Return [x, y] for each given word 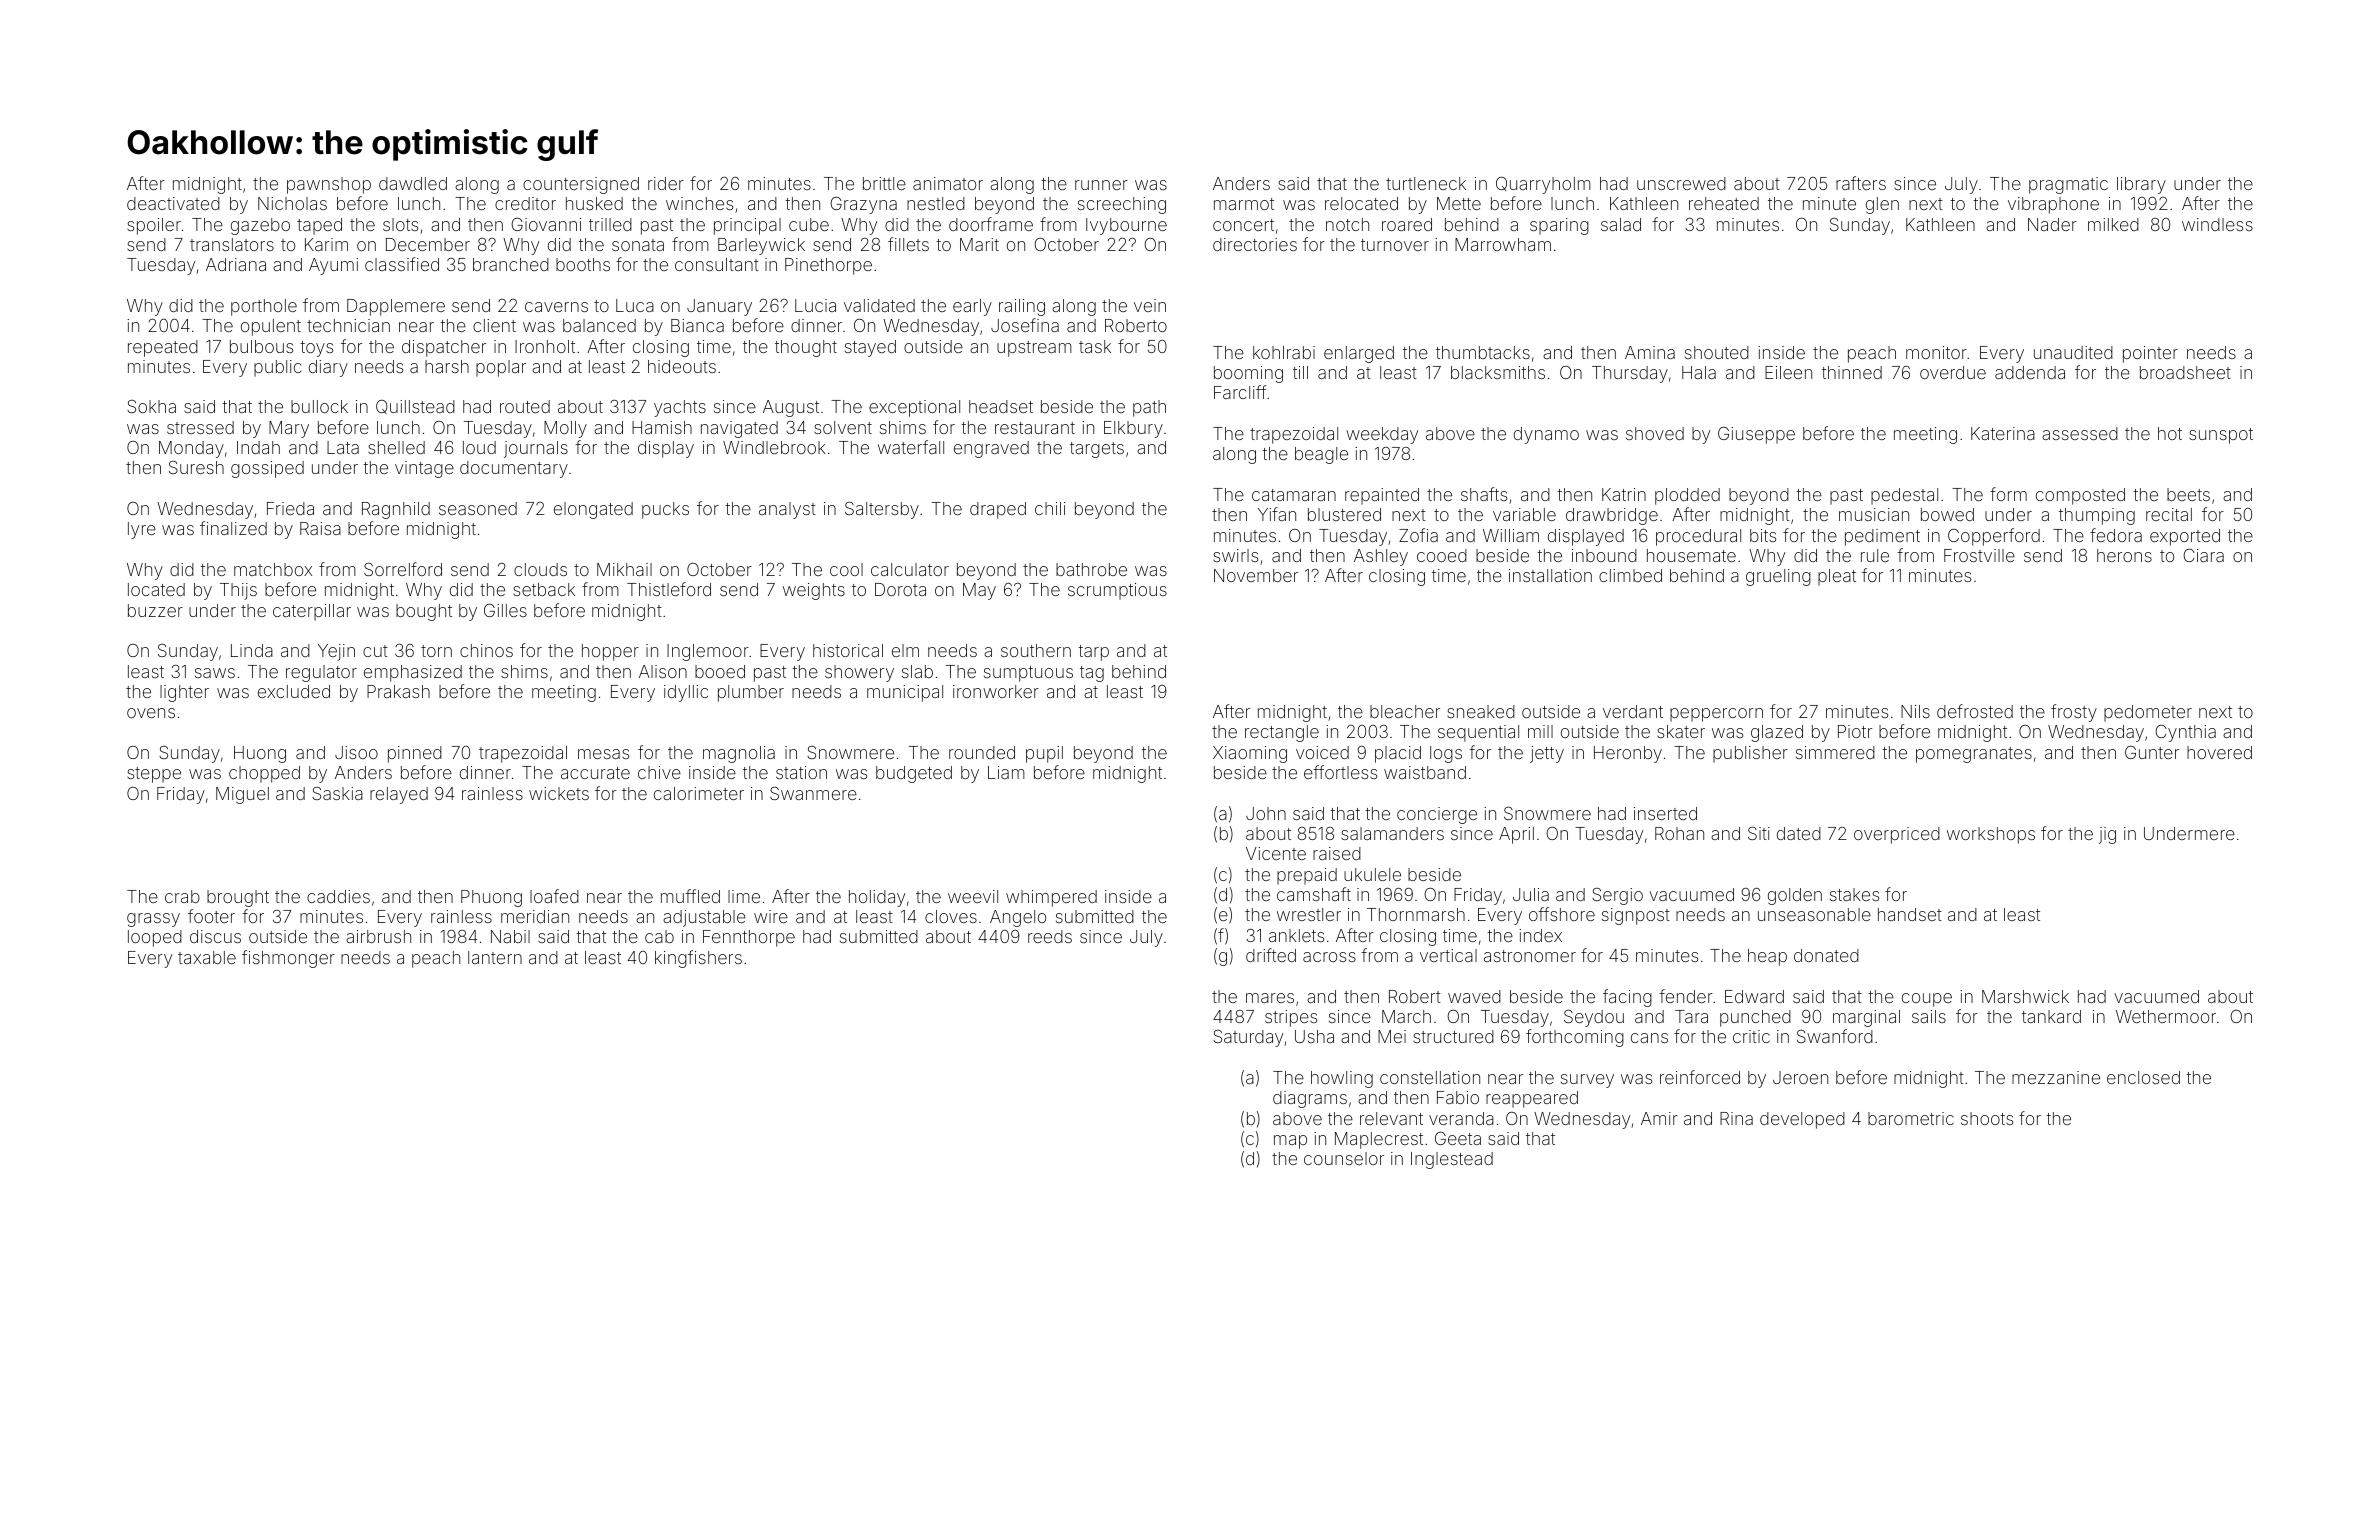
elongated [593, 510]
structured [1453, 1036]
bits [1763, 535]
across [1329, 957]
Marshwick [2025, 996]
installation [1550, 575]
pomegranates [1974, 755]
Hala [1699, 372]
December [428, 244]
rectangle [1282, 733]
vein [1150, 305]
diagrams [1310, 1099]
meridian [535, 916]
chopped [264, 774]
